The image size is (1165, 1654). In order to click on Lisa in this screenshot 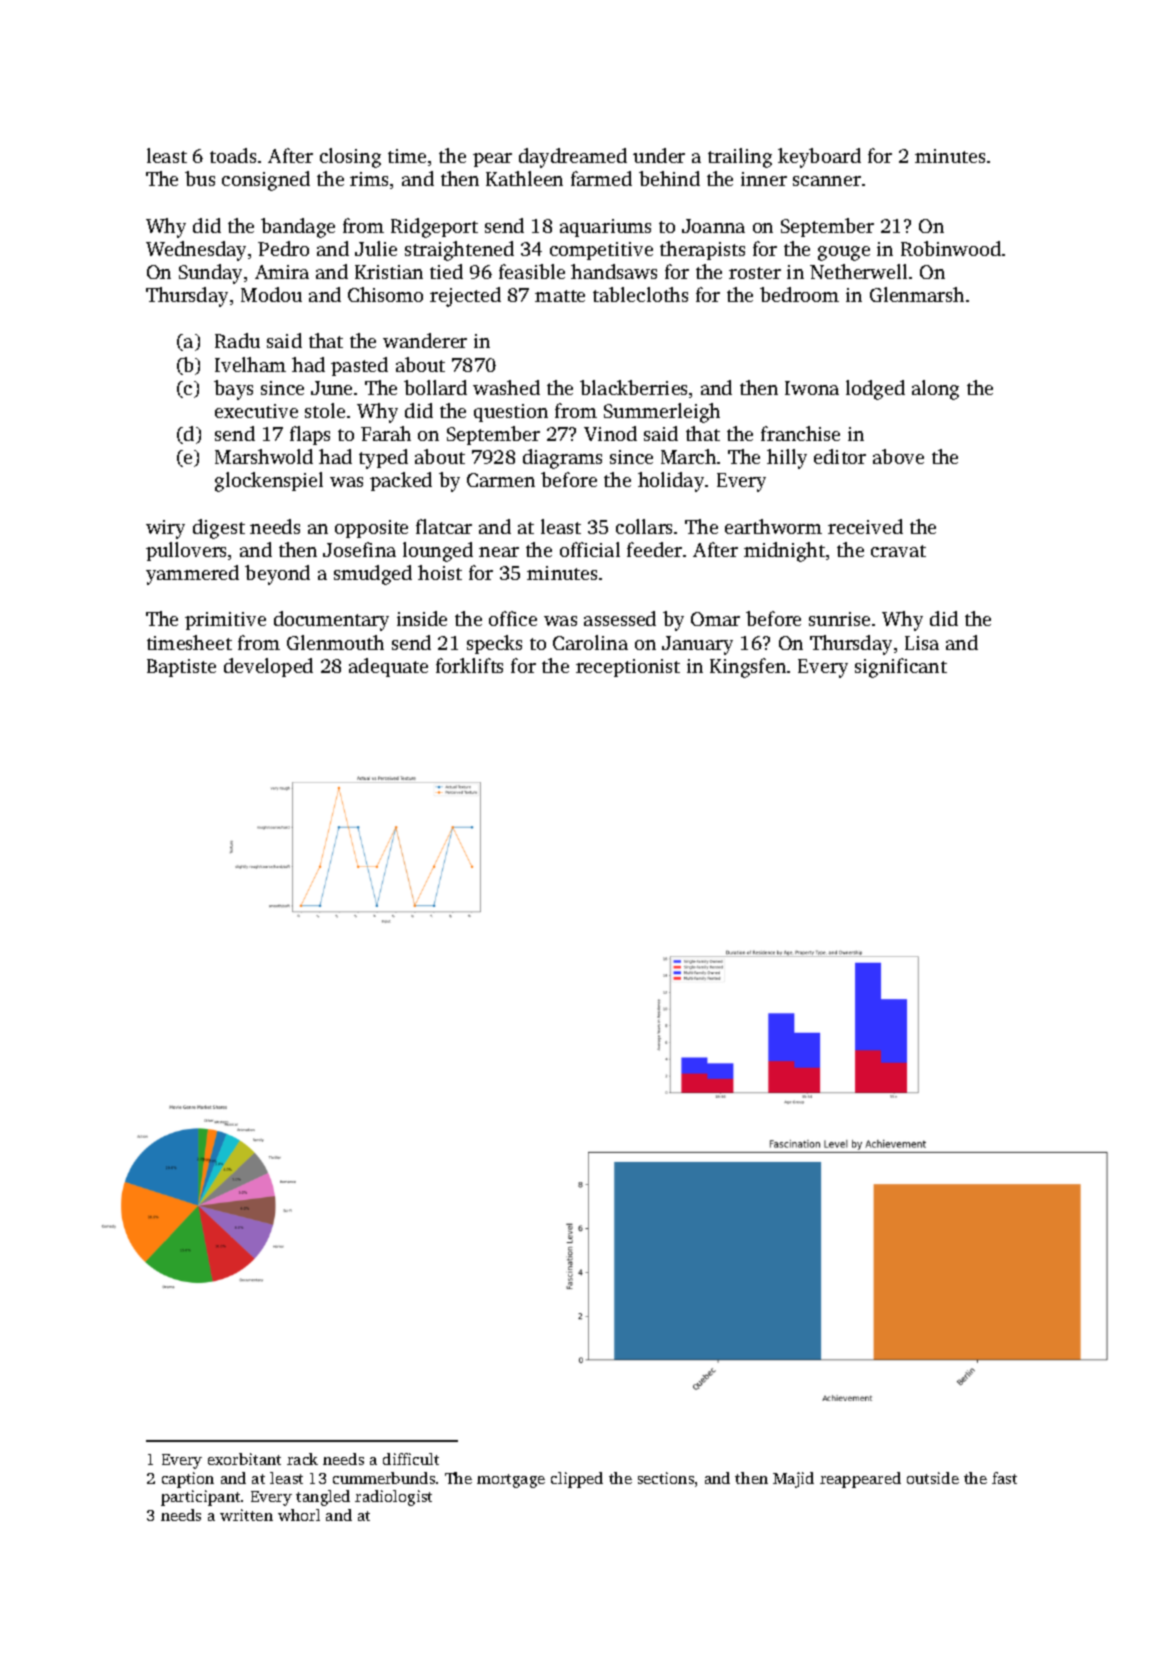, I will do `click(922, 643)`.
